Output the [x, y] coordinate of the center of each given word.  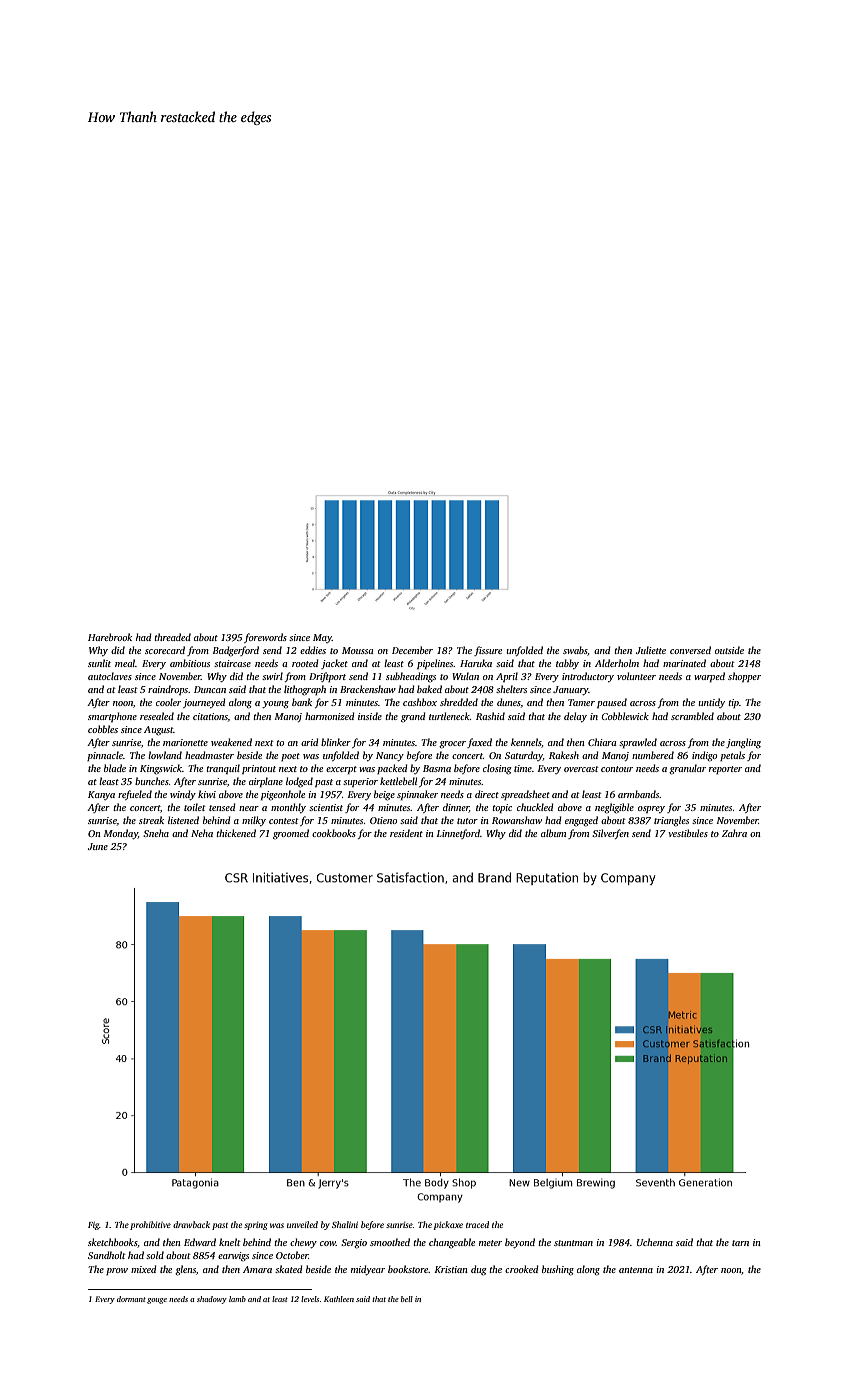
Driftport [327, 677]
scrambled [692, 716]
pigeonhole [283, 795]
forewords [265, 638]
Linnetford [458, 834]
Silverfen [610, 834]
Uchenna [655, 1242]
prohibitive [150, 1225]
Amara [257, 1269]
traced [477, 1224]
